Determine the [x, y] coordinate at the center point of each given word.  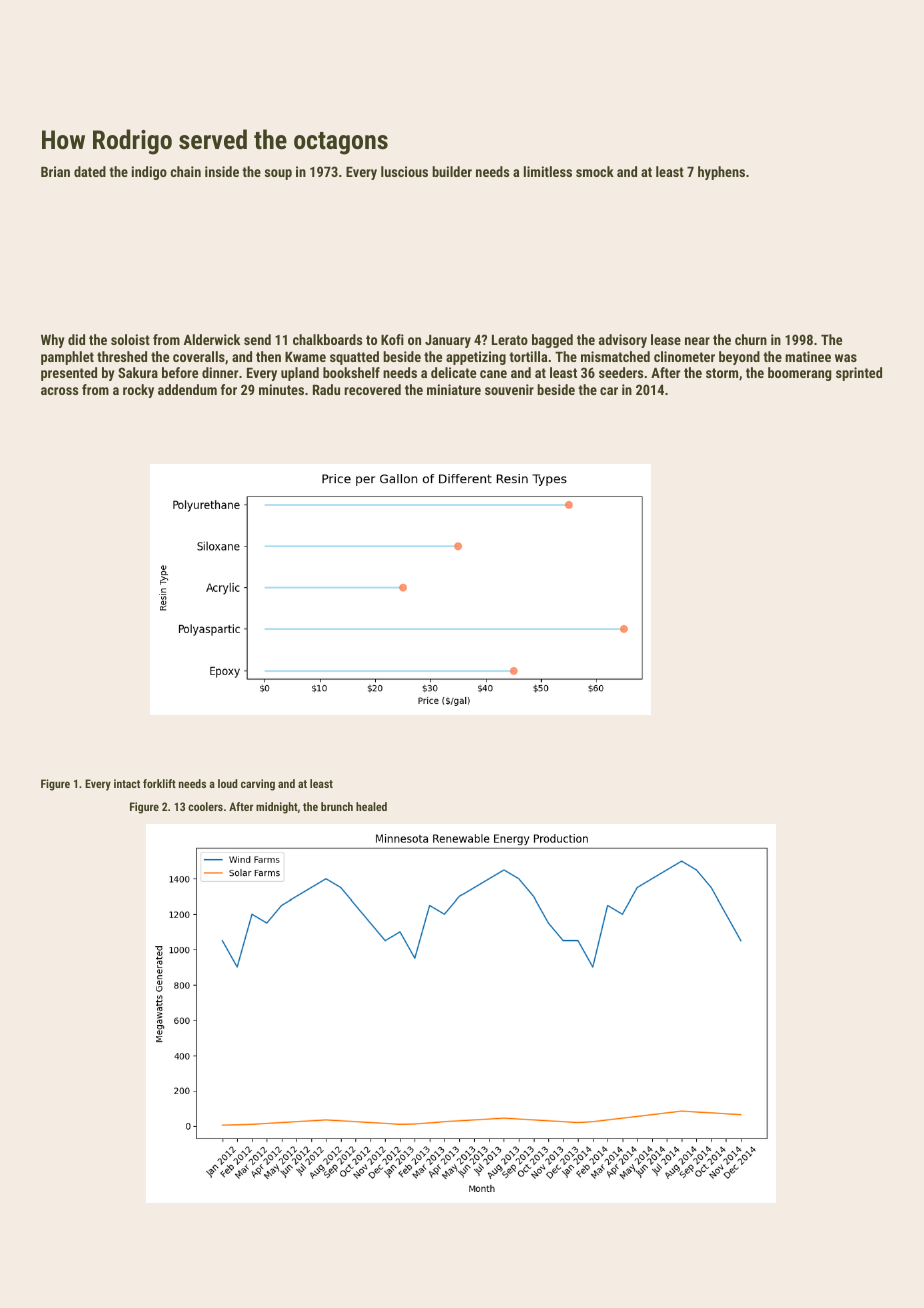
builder [452, 171]
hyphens [721, 173]
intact [127, 783]
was [846, 358]
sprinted [859, 374]
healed [371, 806]
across [59, 391]
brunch [337, 806]
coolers [205, 806]
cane [493, 374]
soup [278, 174]
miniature [454, 389]
